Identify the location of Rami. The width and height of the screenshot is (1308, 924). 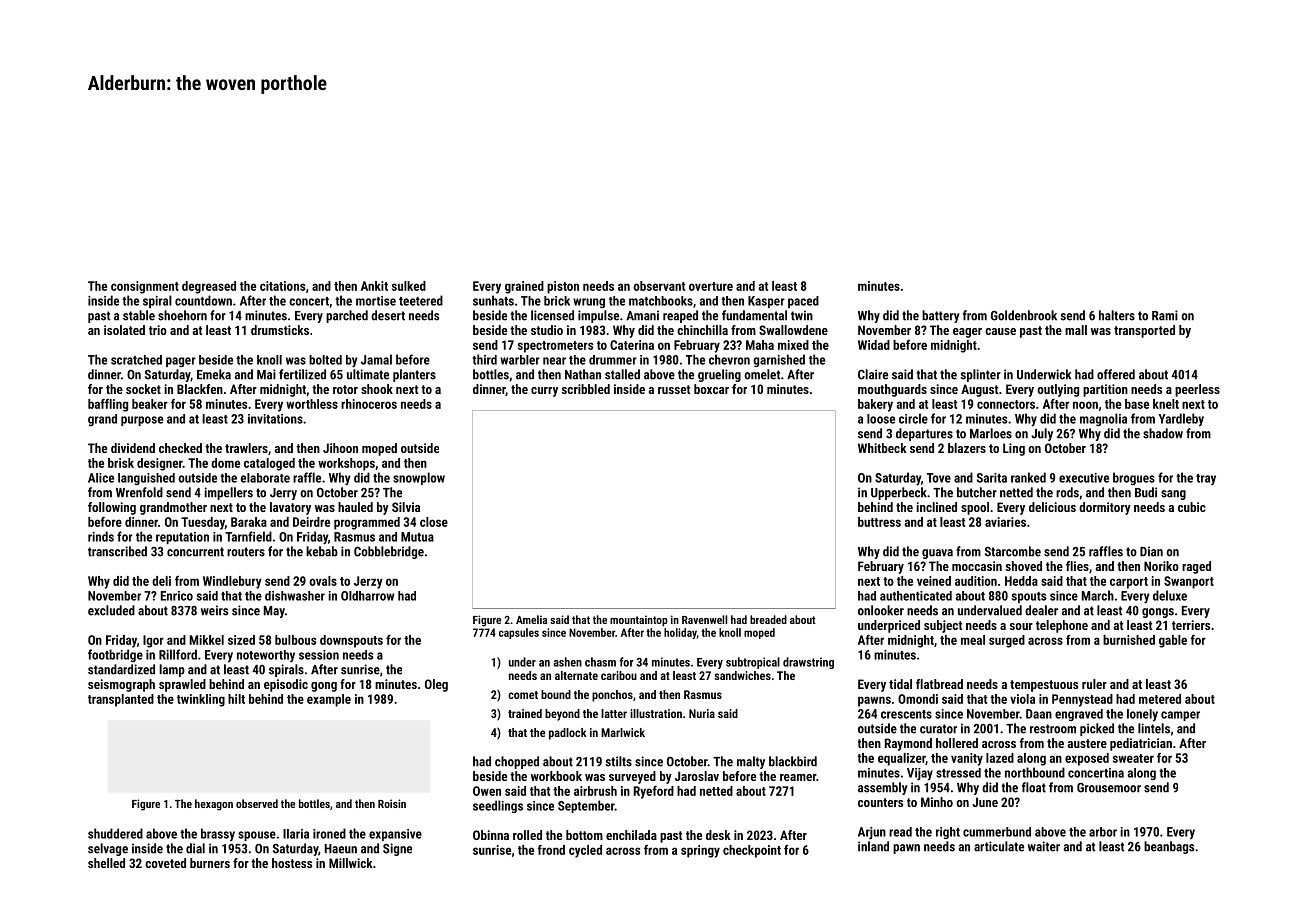
(1165, 315).
